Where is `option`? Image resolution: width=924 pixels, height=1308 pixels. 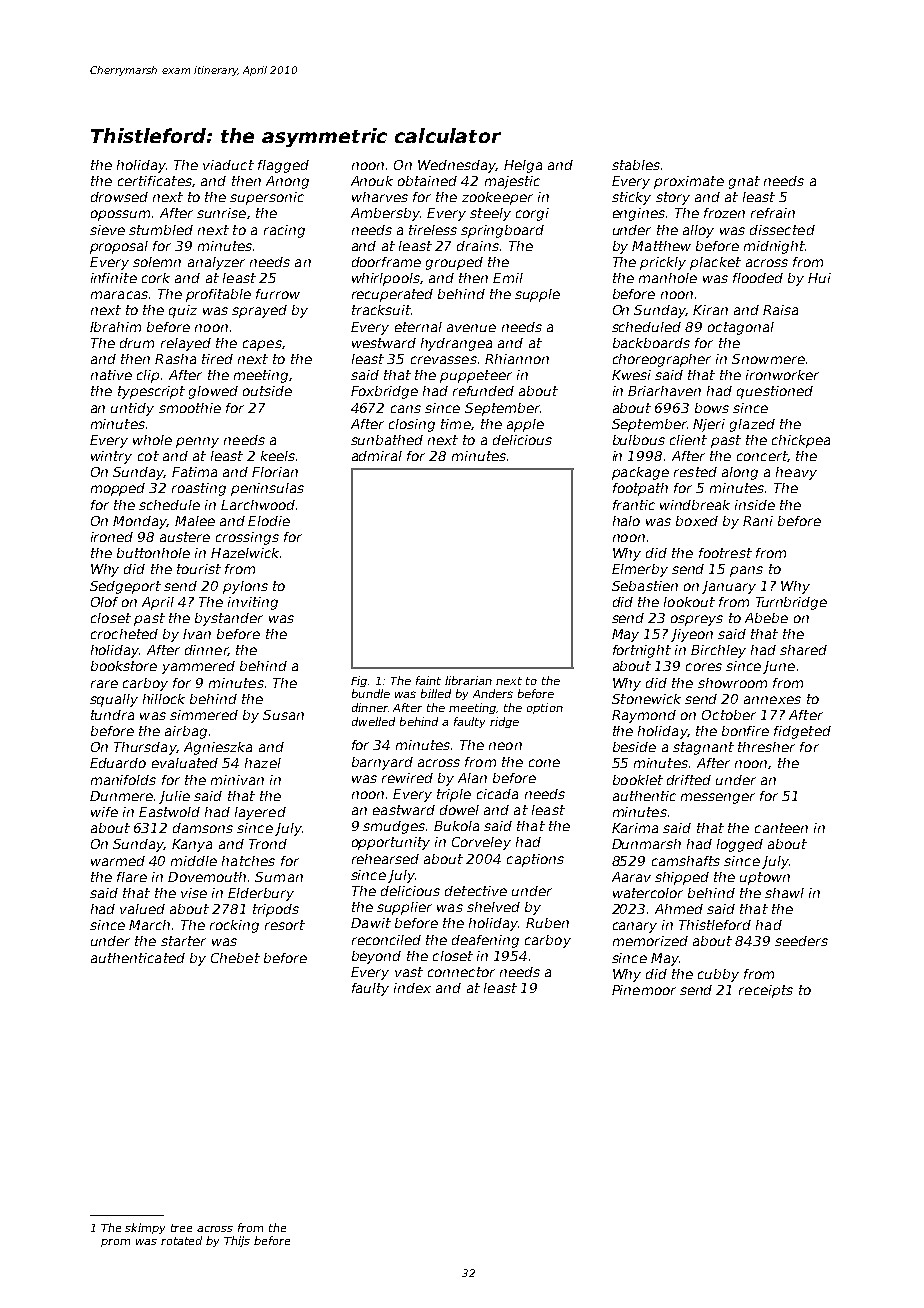
option is located at coordinates (545, 708).
